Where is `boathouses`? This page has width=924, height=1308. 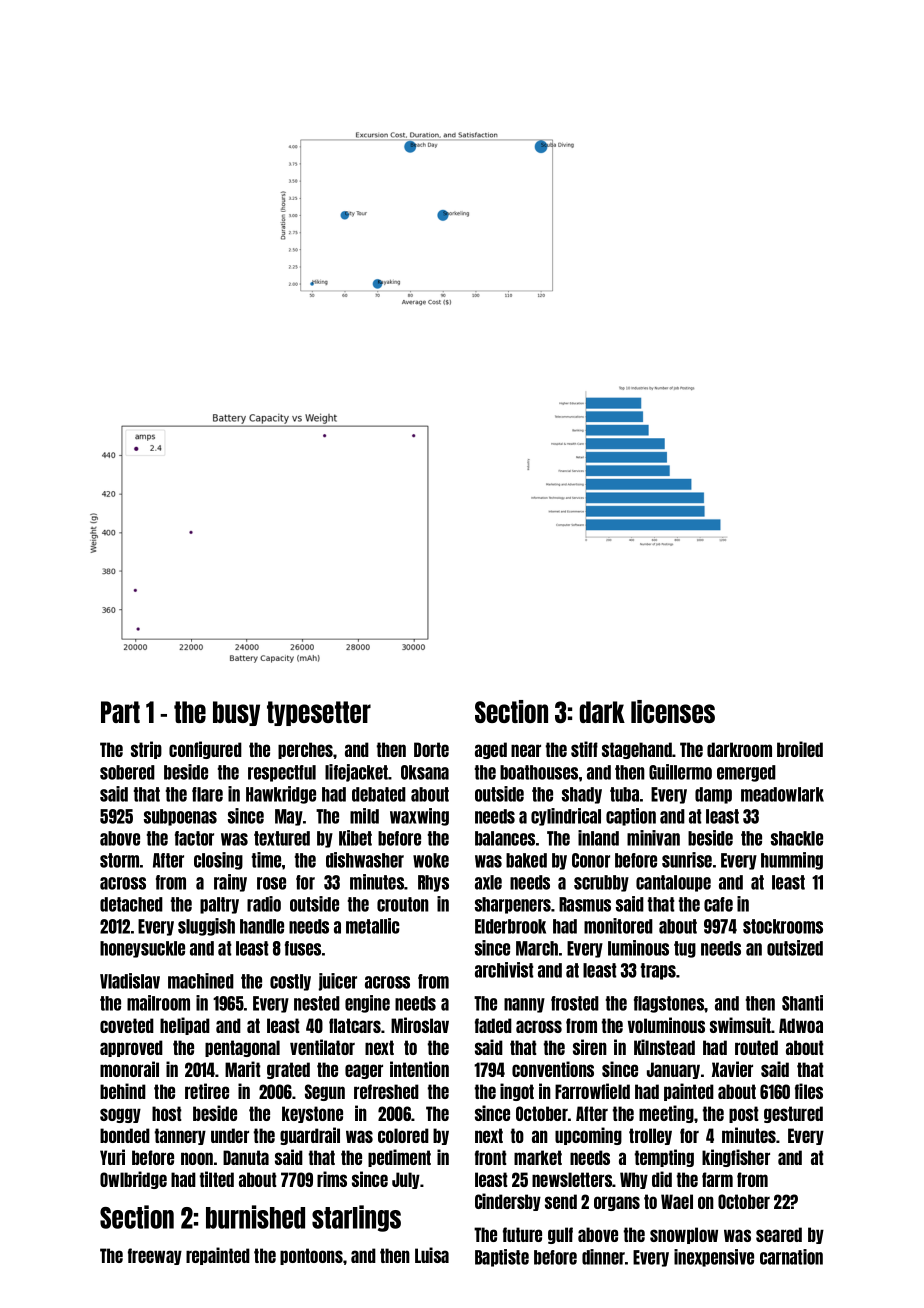 boathouses is located at coordinates (539, 772).
